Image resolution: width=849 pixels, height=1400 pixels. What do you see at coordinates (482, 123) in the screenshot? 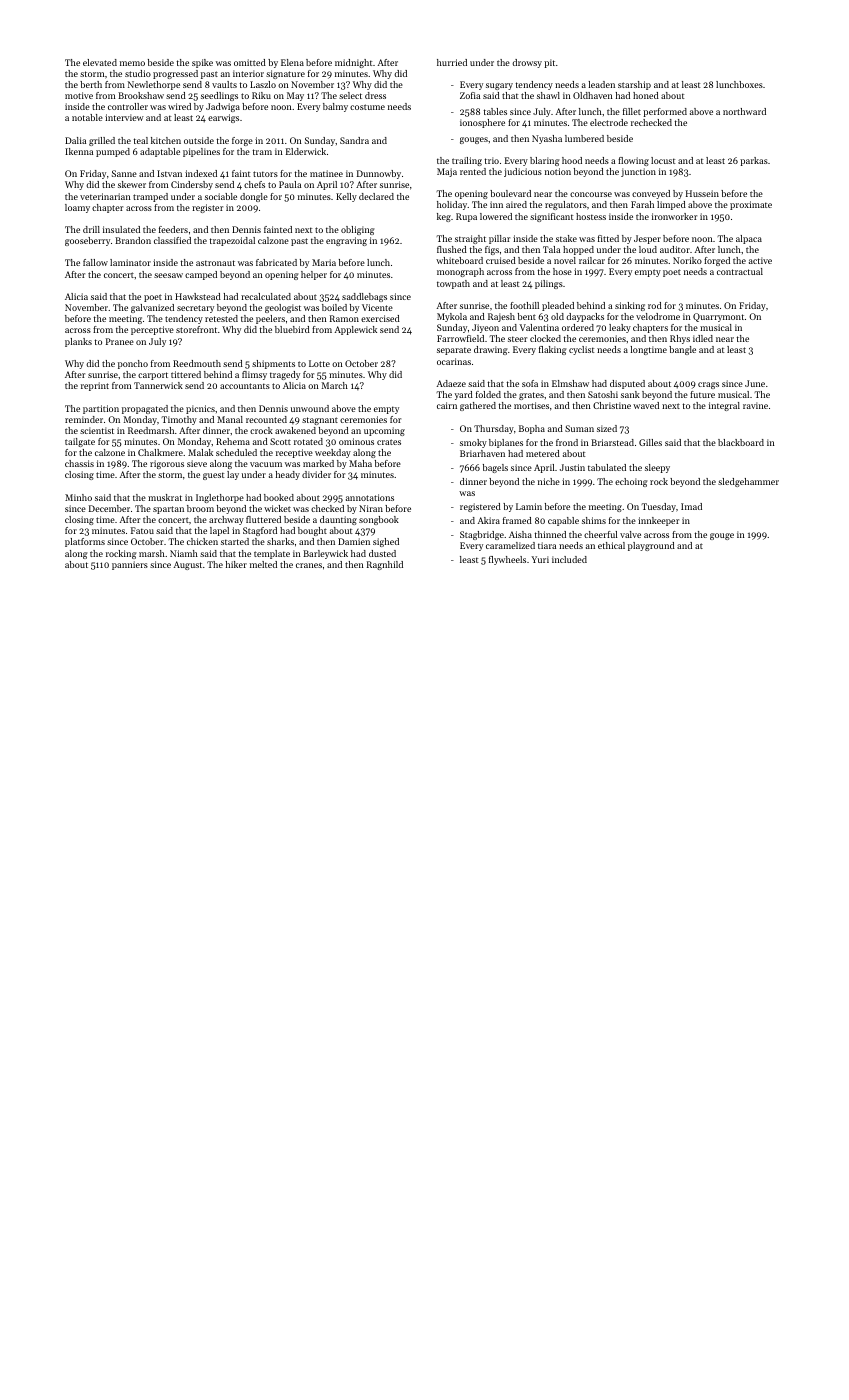
I see `ionosphere` at bounding box center [482, 123].
